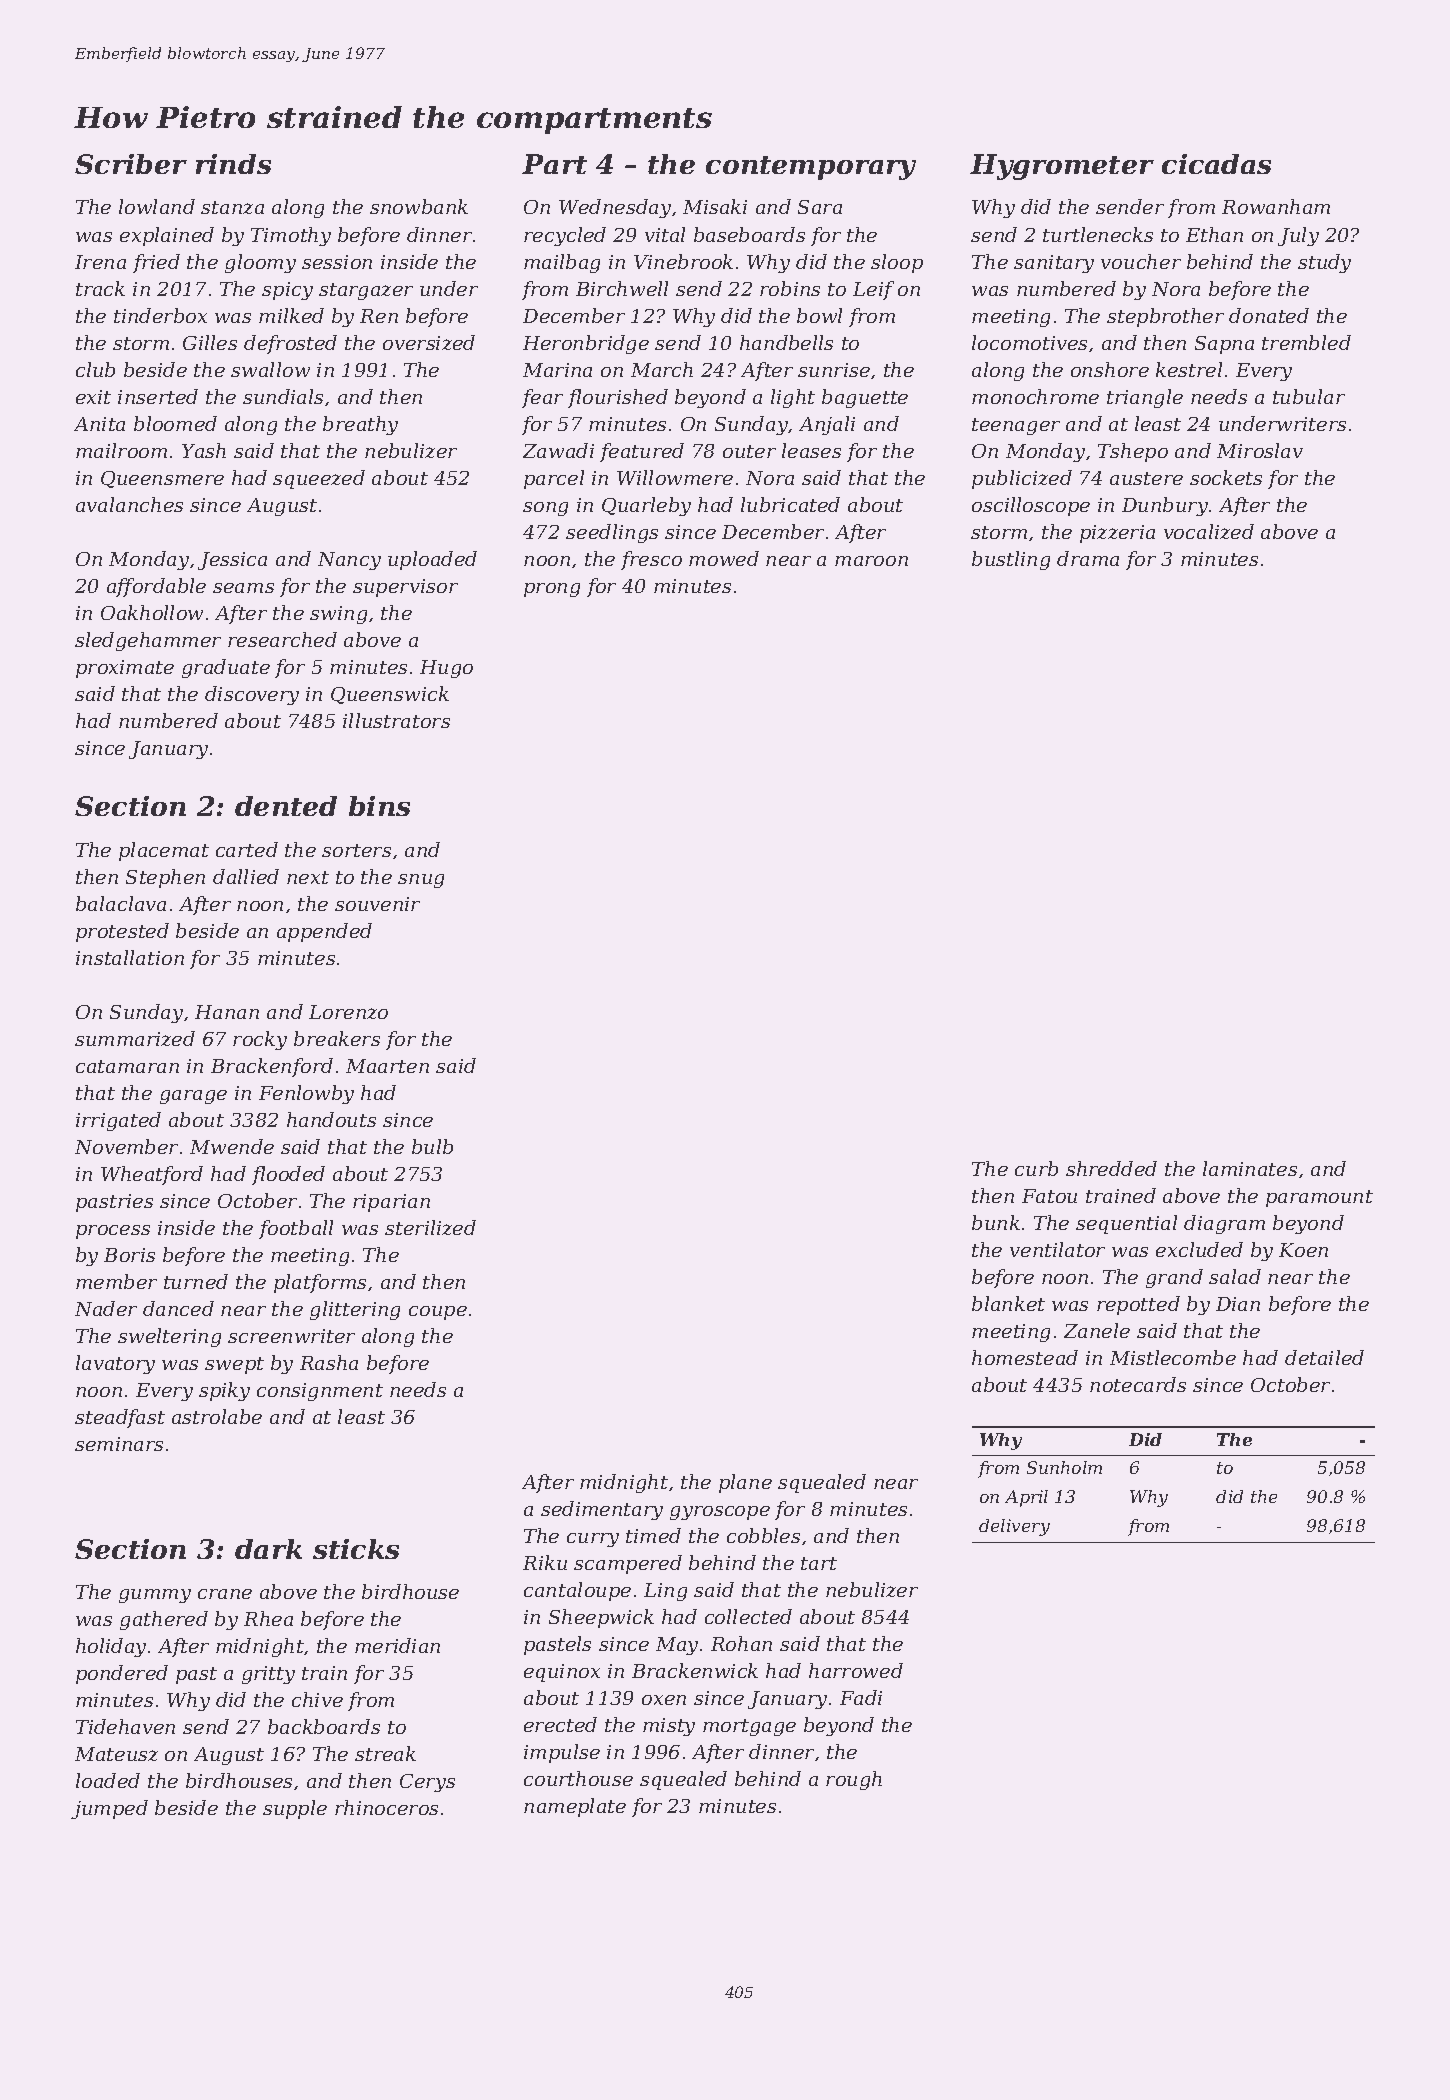 The height and width of the document is (2100, 1450). I want to click on sockets, so click(1226, 477).
